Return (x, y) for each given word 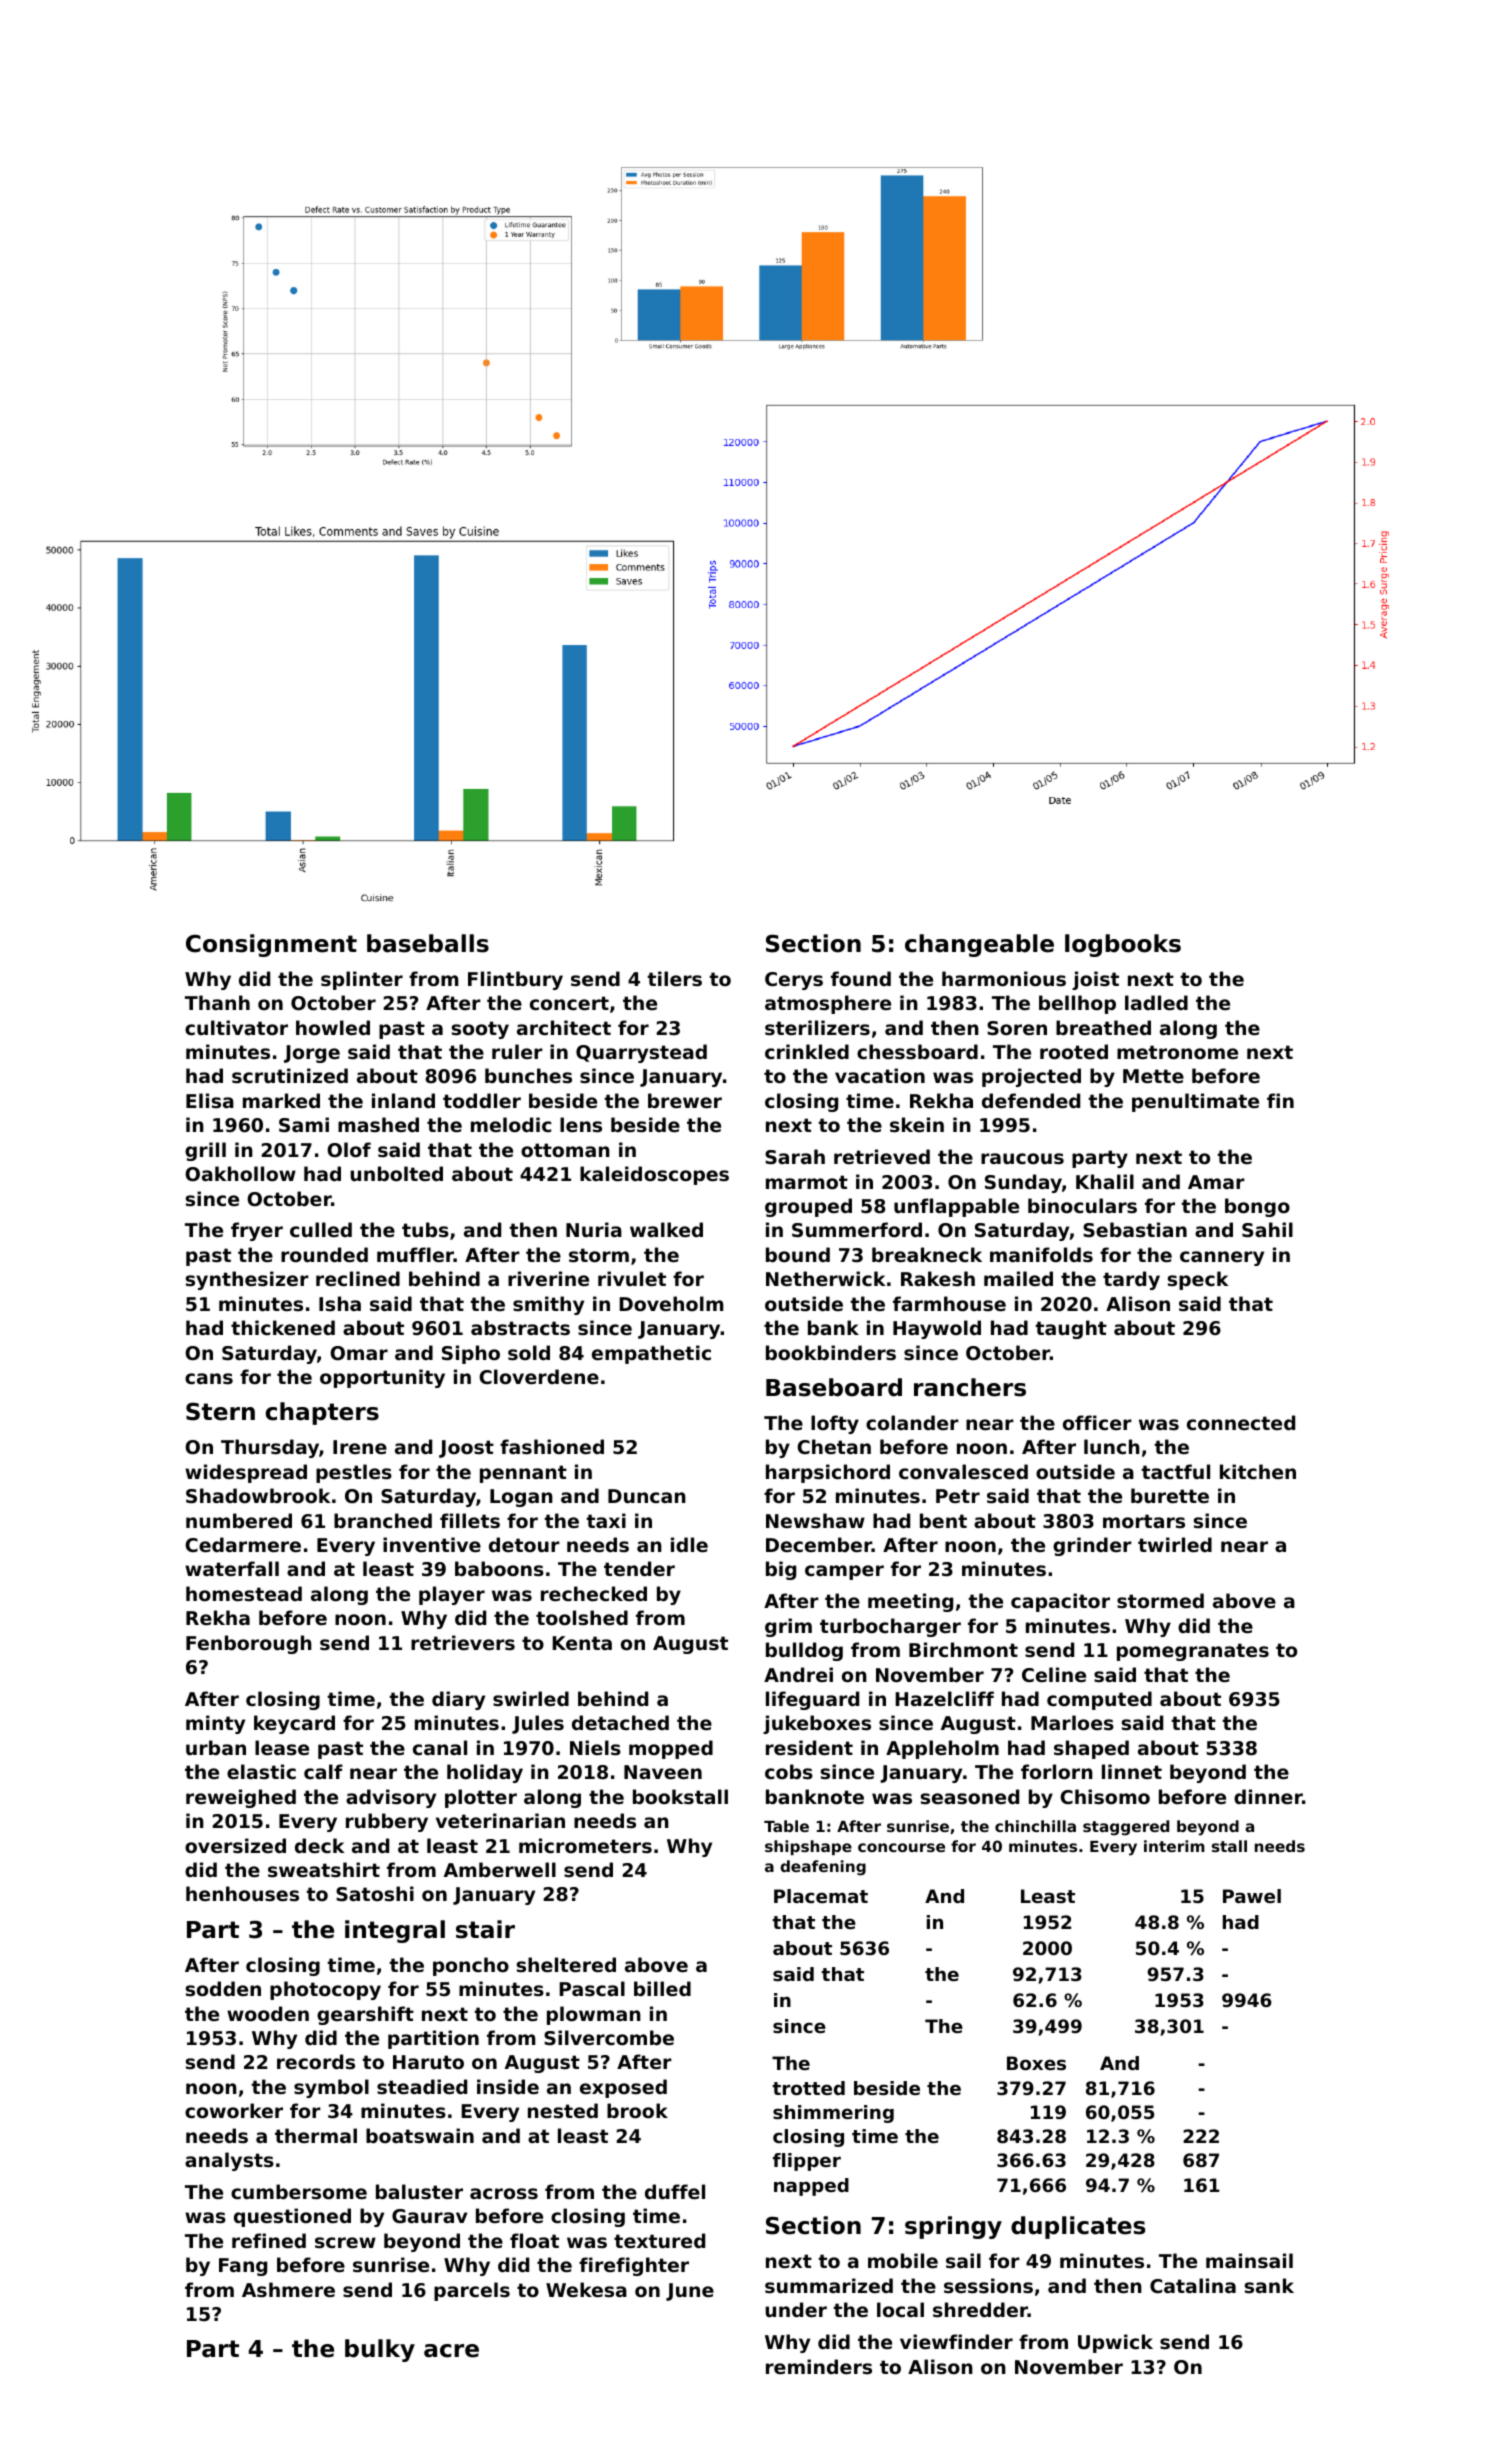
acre (451, 2351)
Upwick (1115, 2343)
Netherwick (826, 1278)
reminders (819, 2367)
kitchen (1258, 1471)
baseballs (428, 943)
